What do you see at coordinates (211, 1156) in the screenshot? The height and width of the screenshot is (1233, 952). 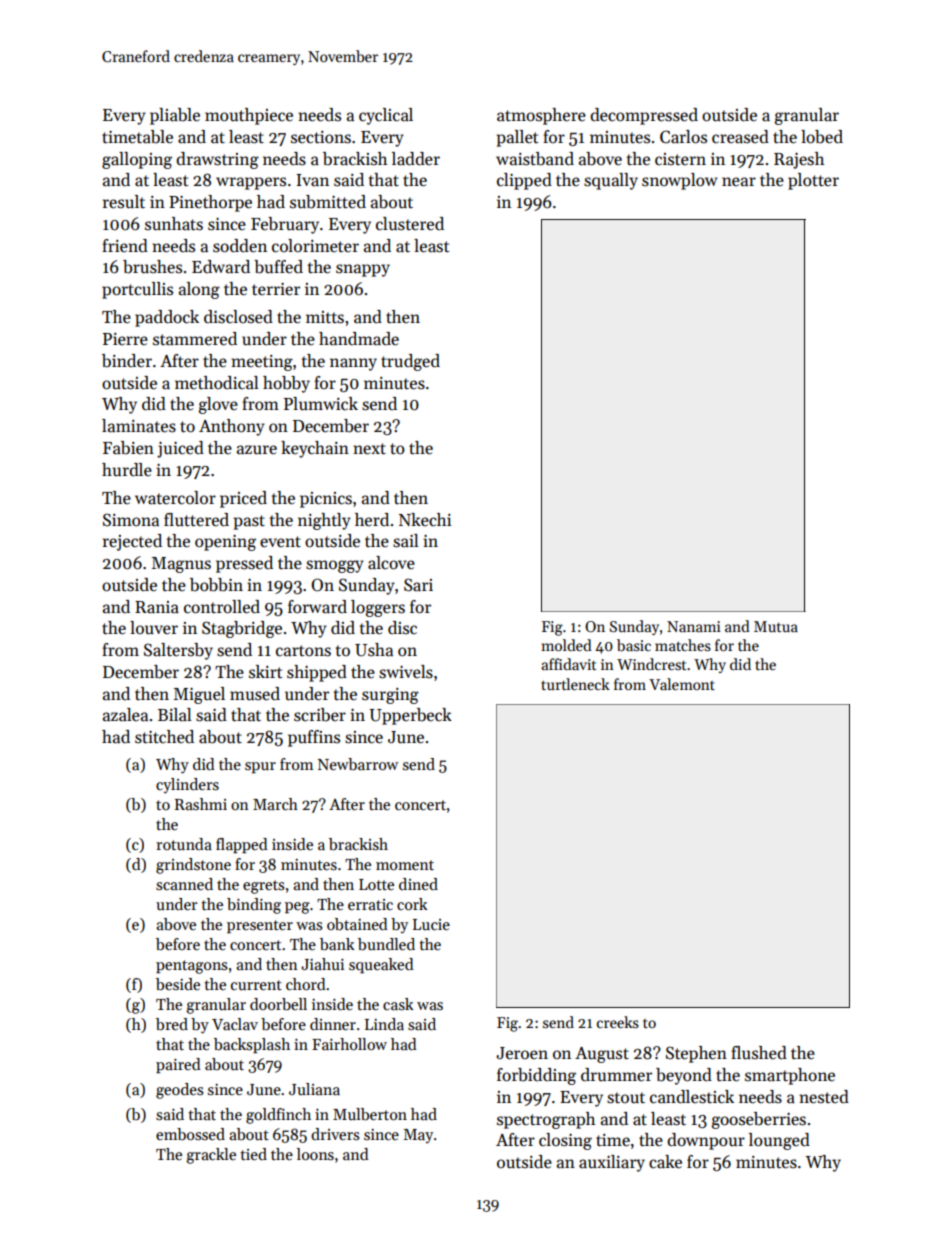 I see `grackle` at bounding box center [211, 1156].
